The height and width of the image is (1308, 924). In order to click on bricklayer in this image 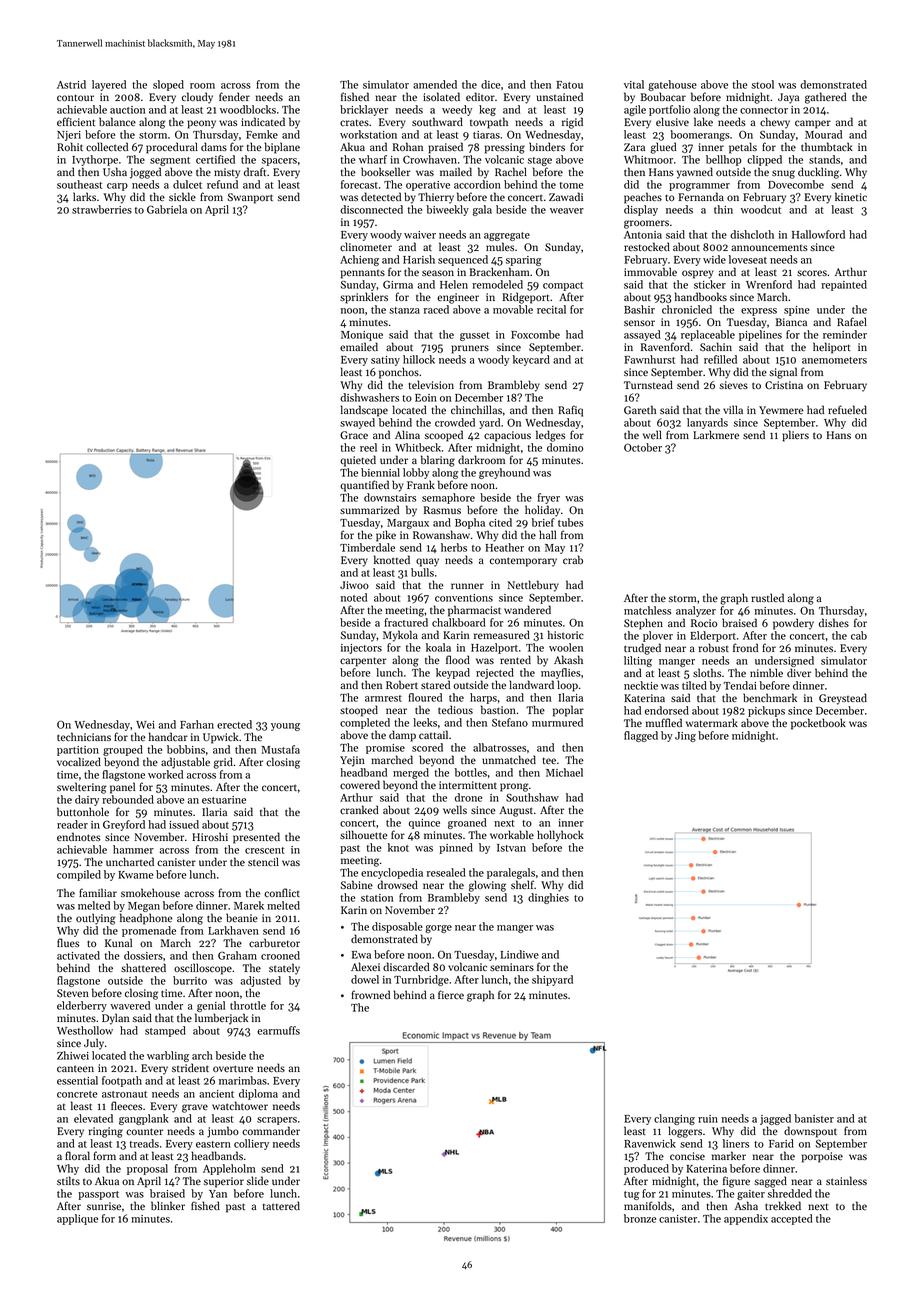, I will do `click(364, 110)`.
